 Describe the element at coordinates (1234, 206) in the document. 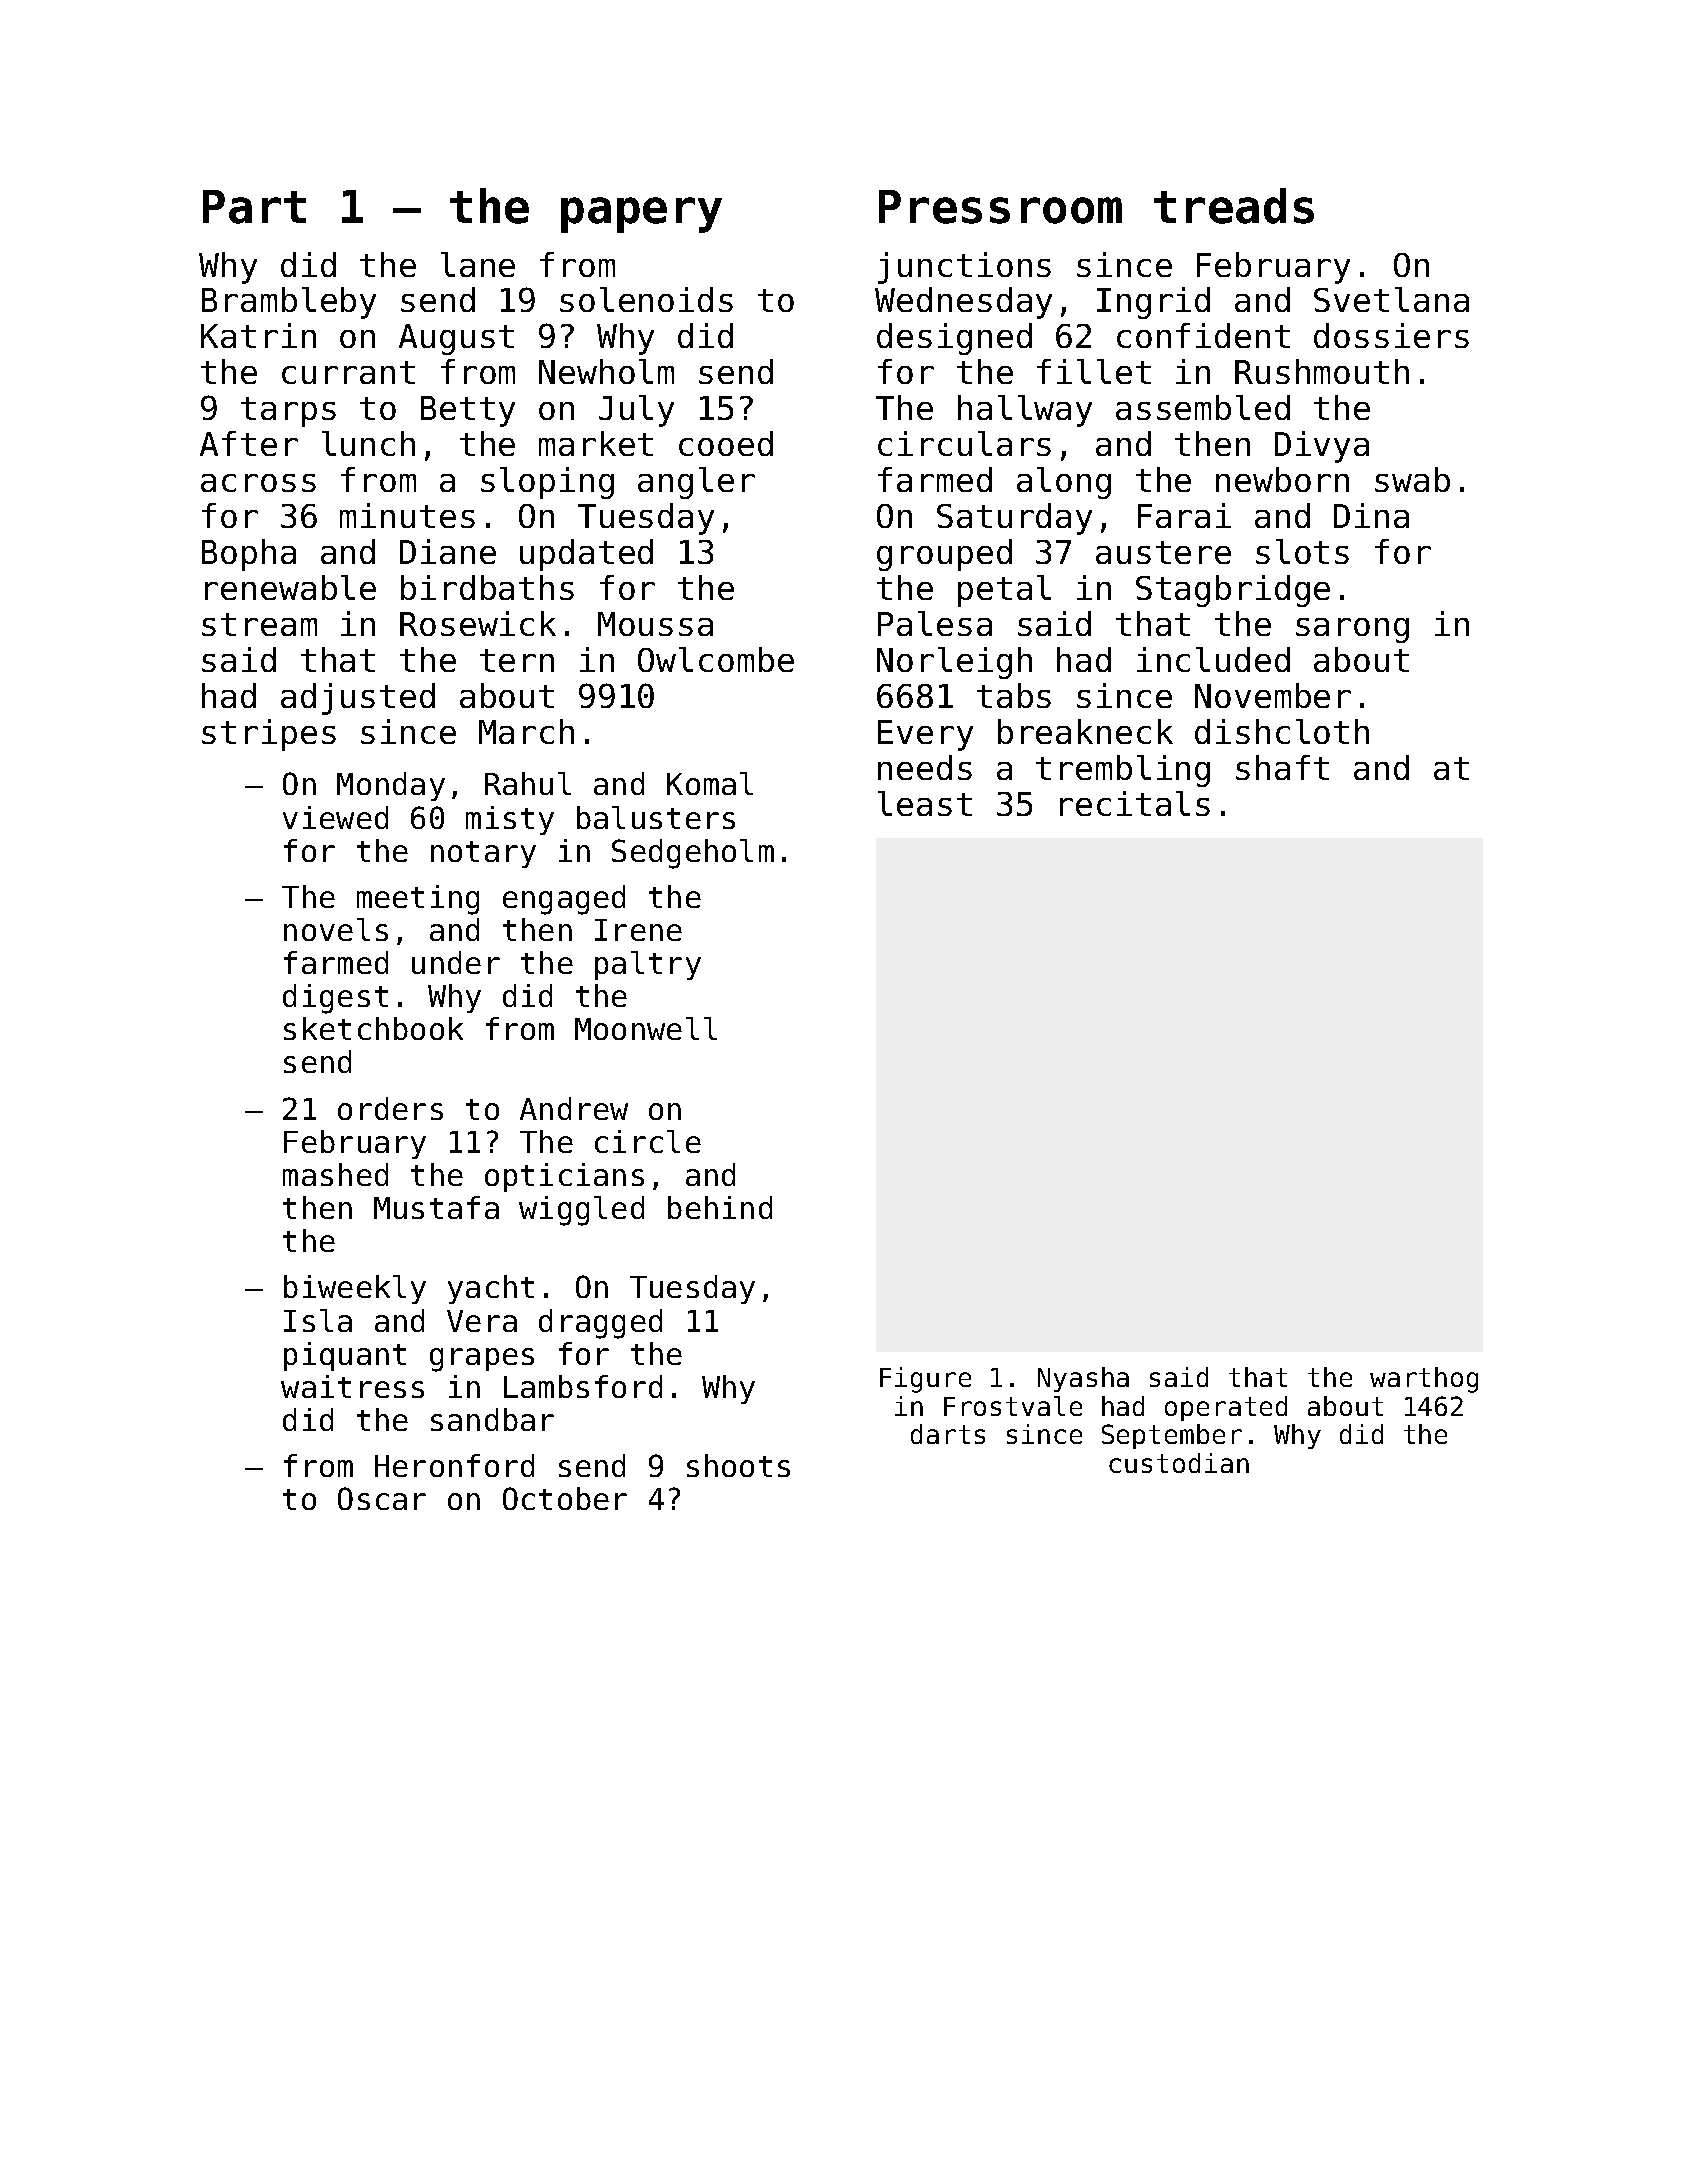

I see `treads` at that location.
